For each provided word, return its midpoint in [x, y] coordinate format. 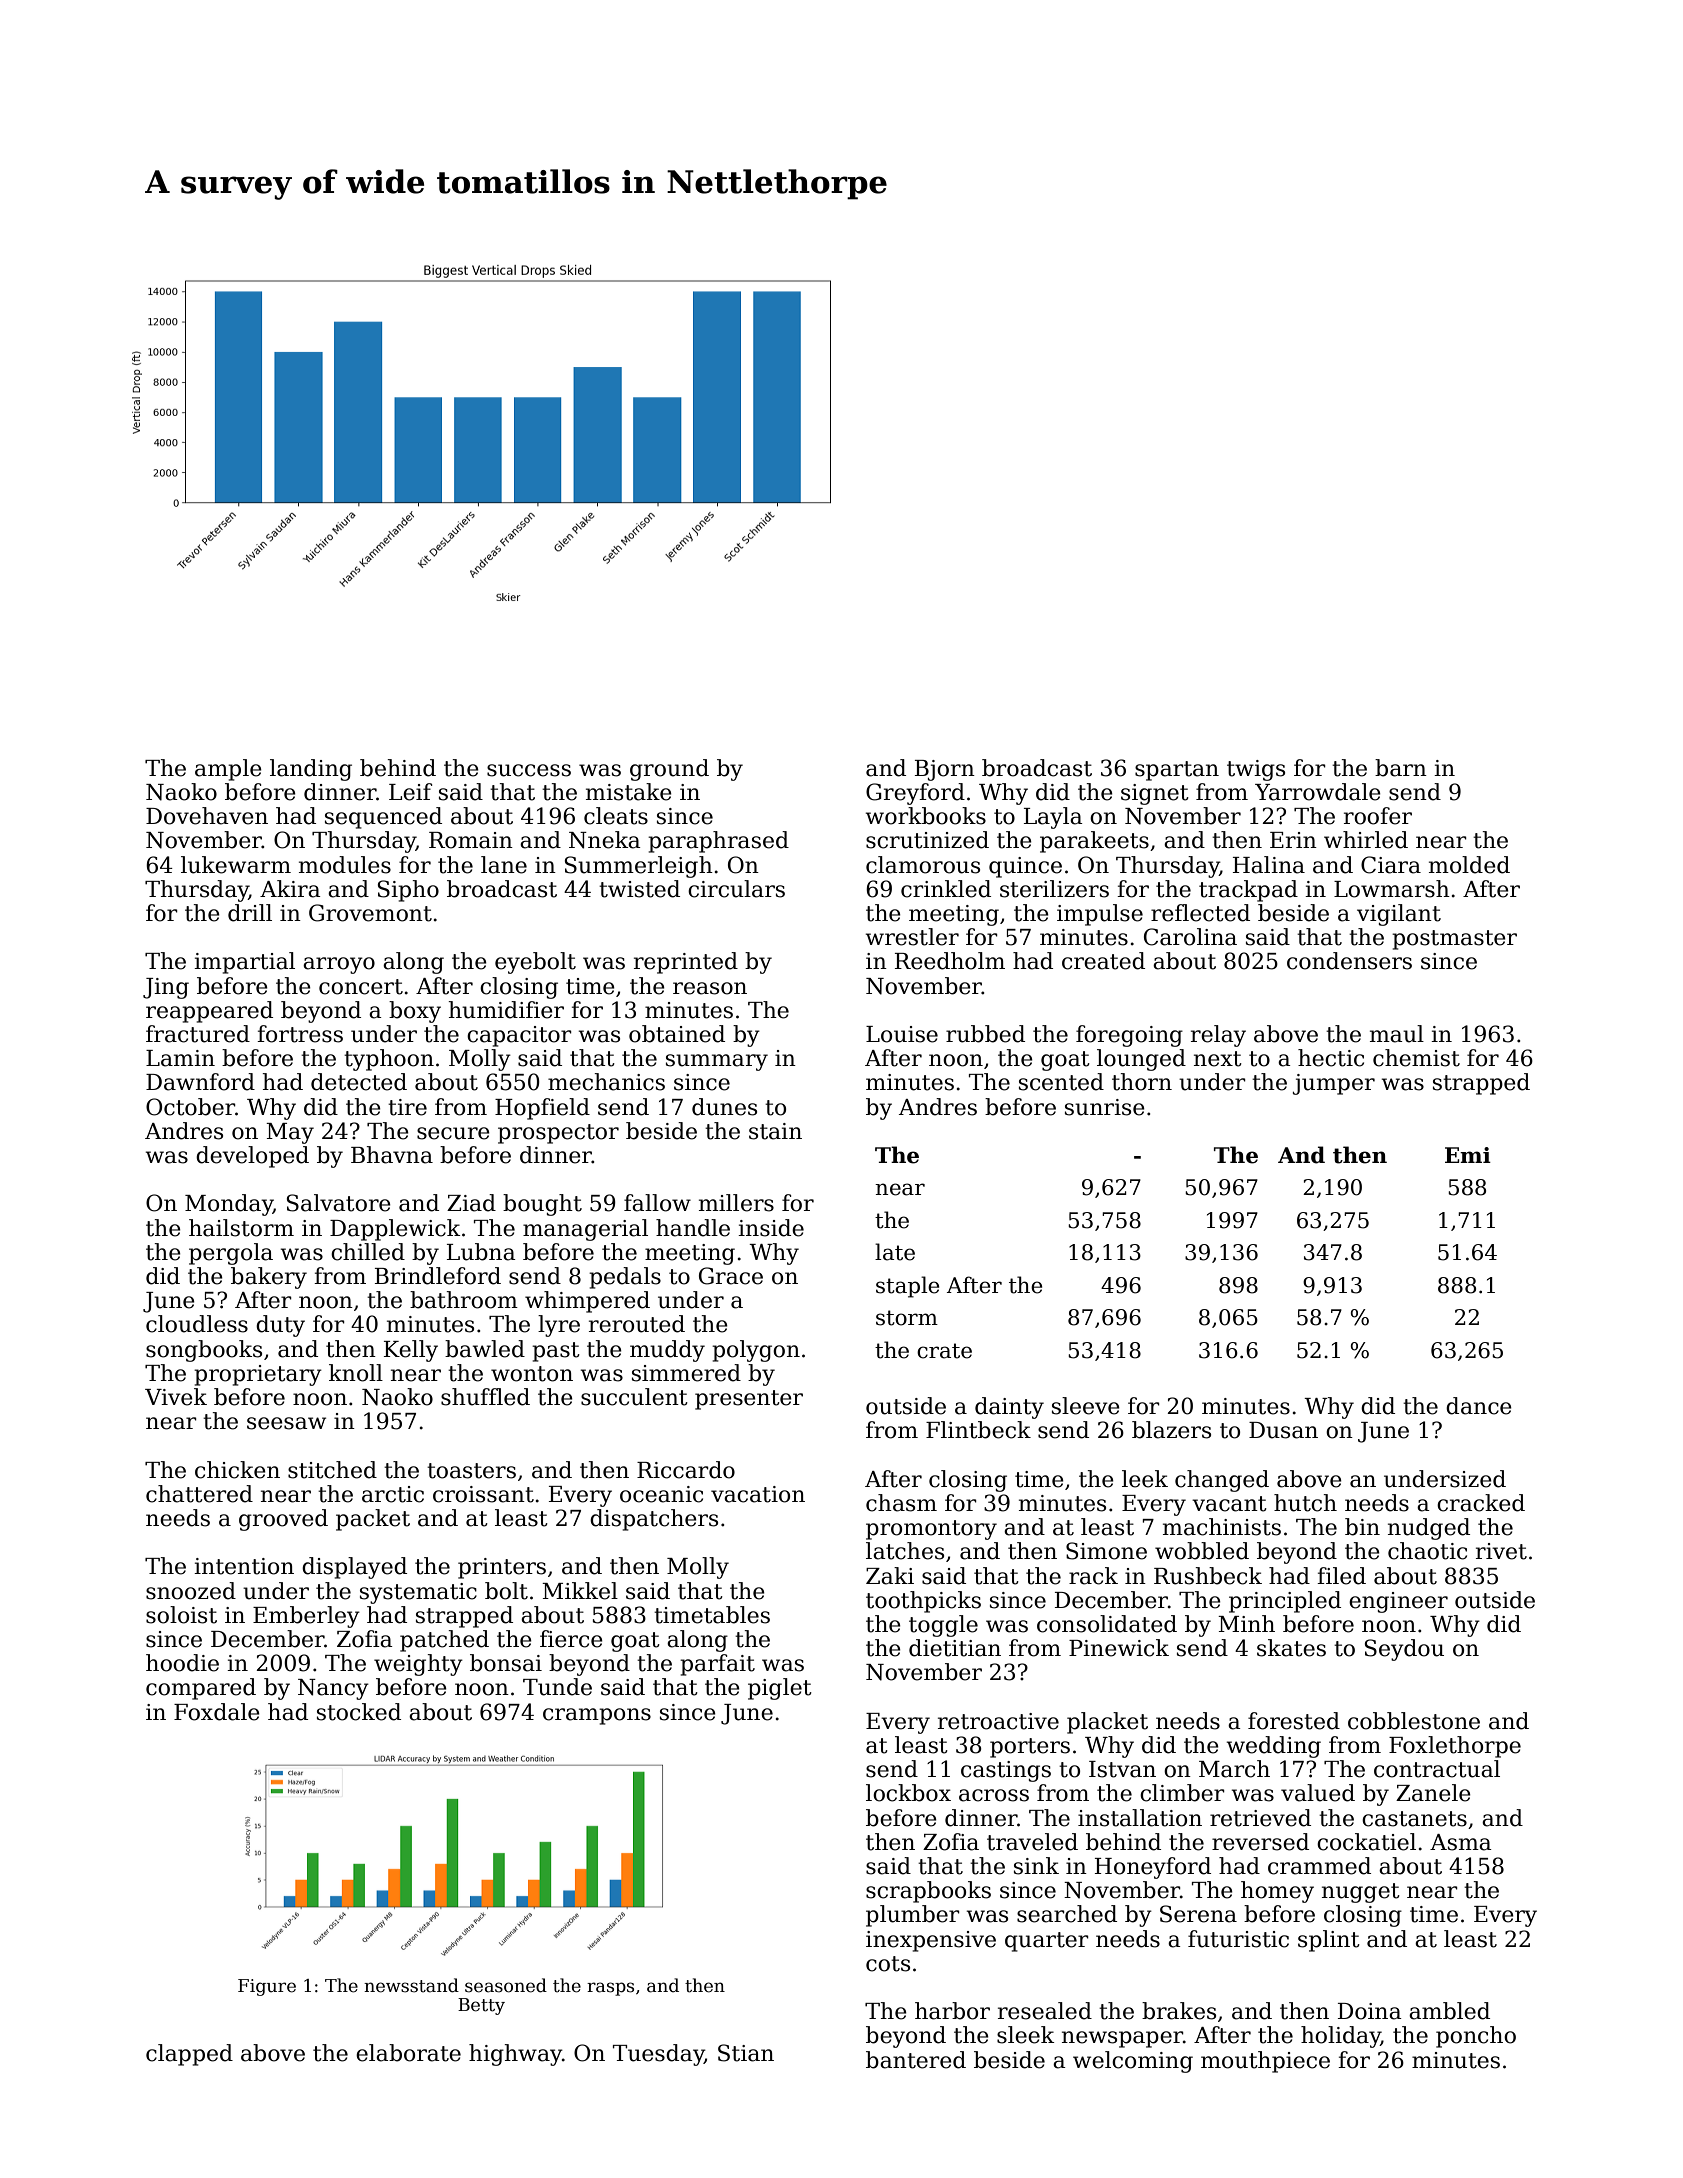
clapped [189, 2055]
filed [1341, 1576]
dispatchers [654, 1520]
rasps [610, 1989]
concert [361, 987]
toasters [471, 1471]
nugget [1361, 1893]
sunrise [1105, 1107]
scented [1061, 1082]
